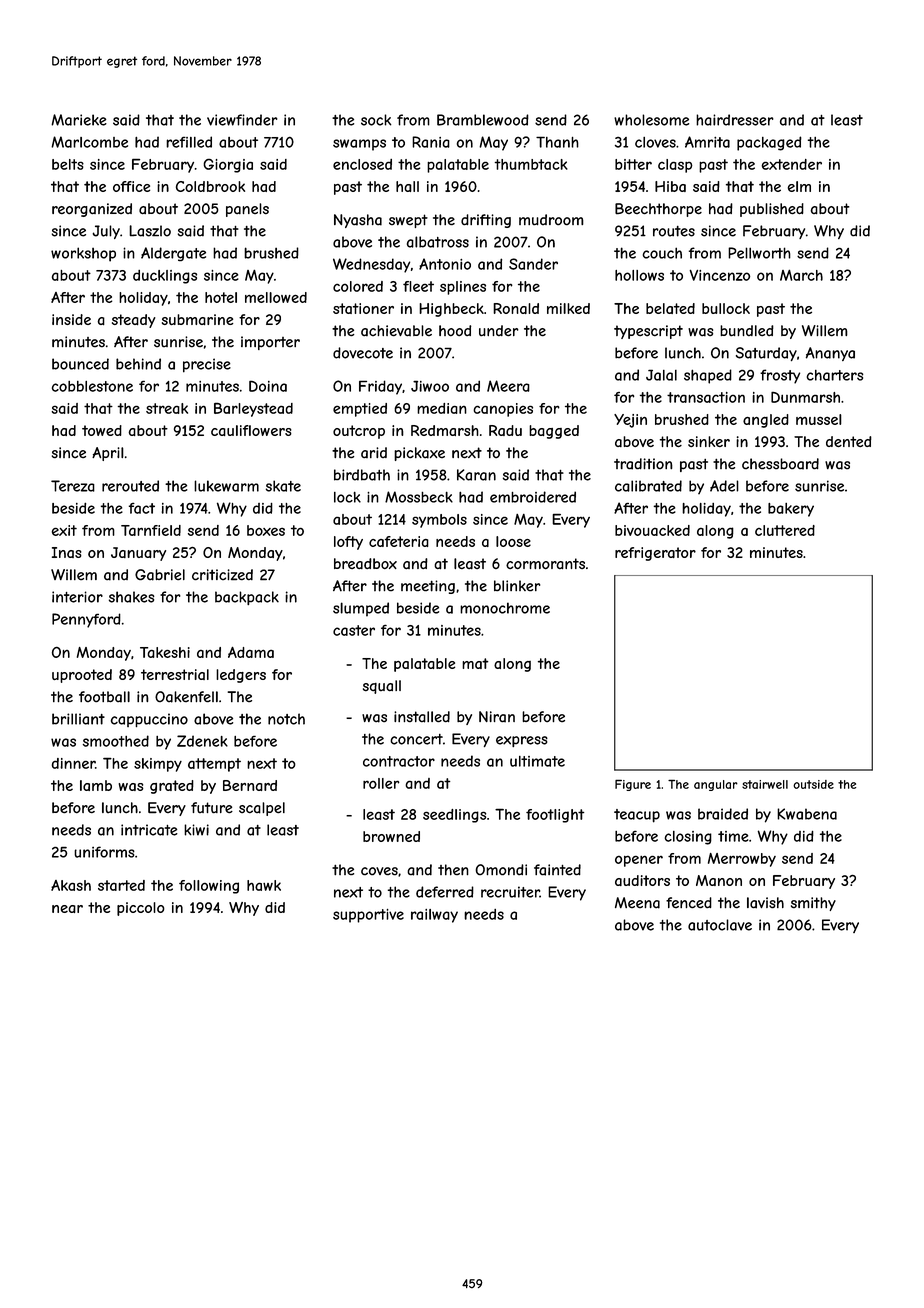  I want to click on smoothed, so click(116, 741).
